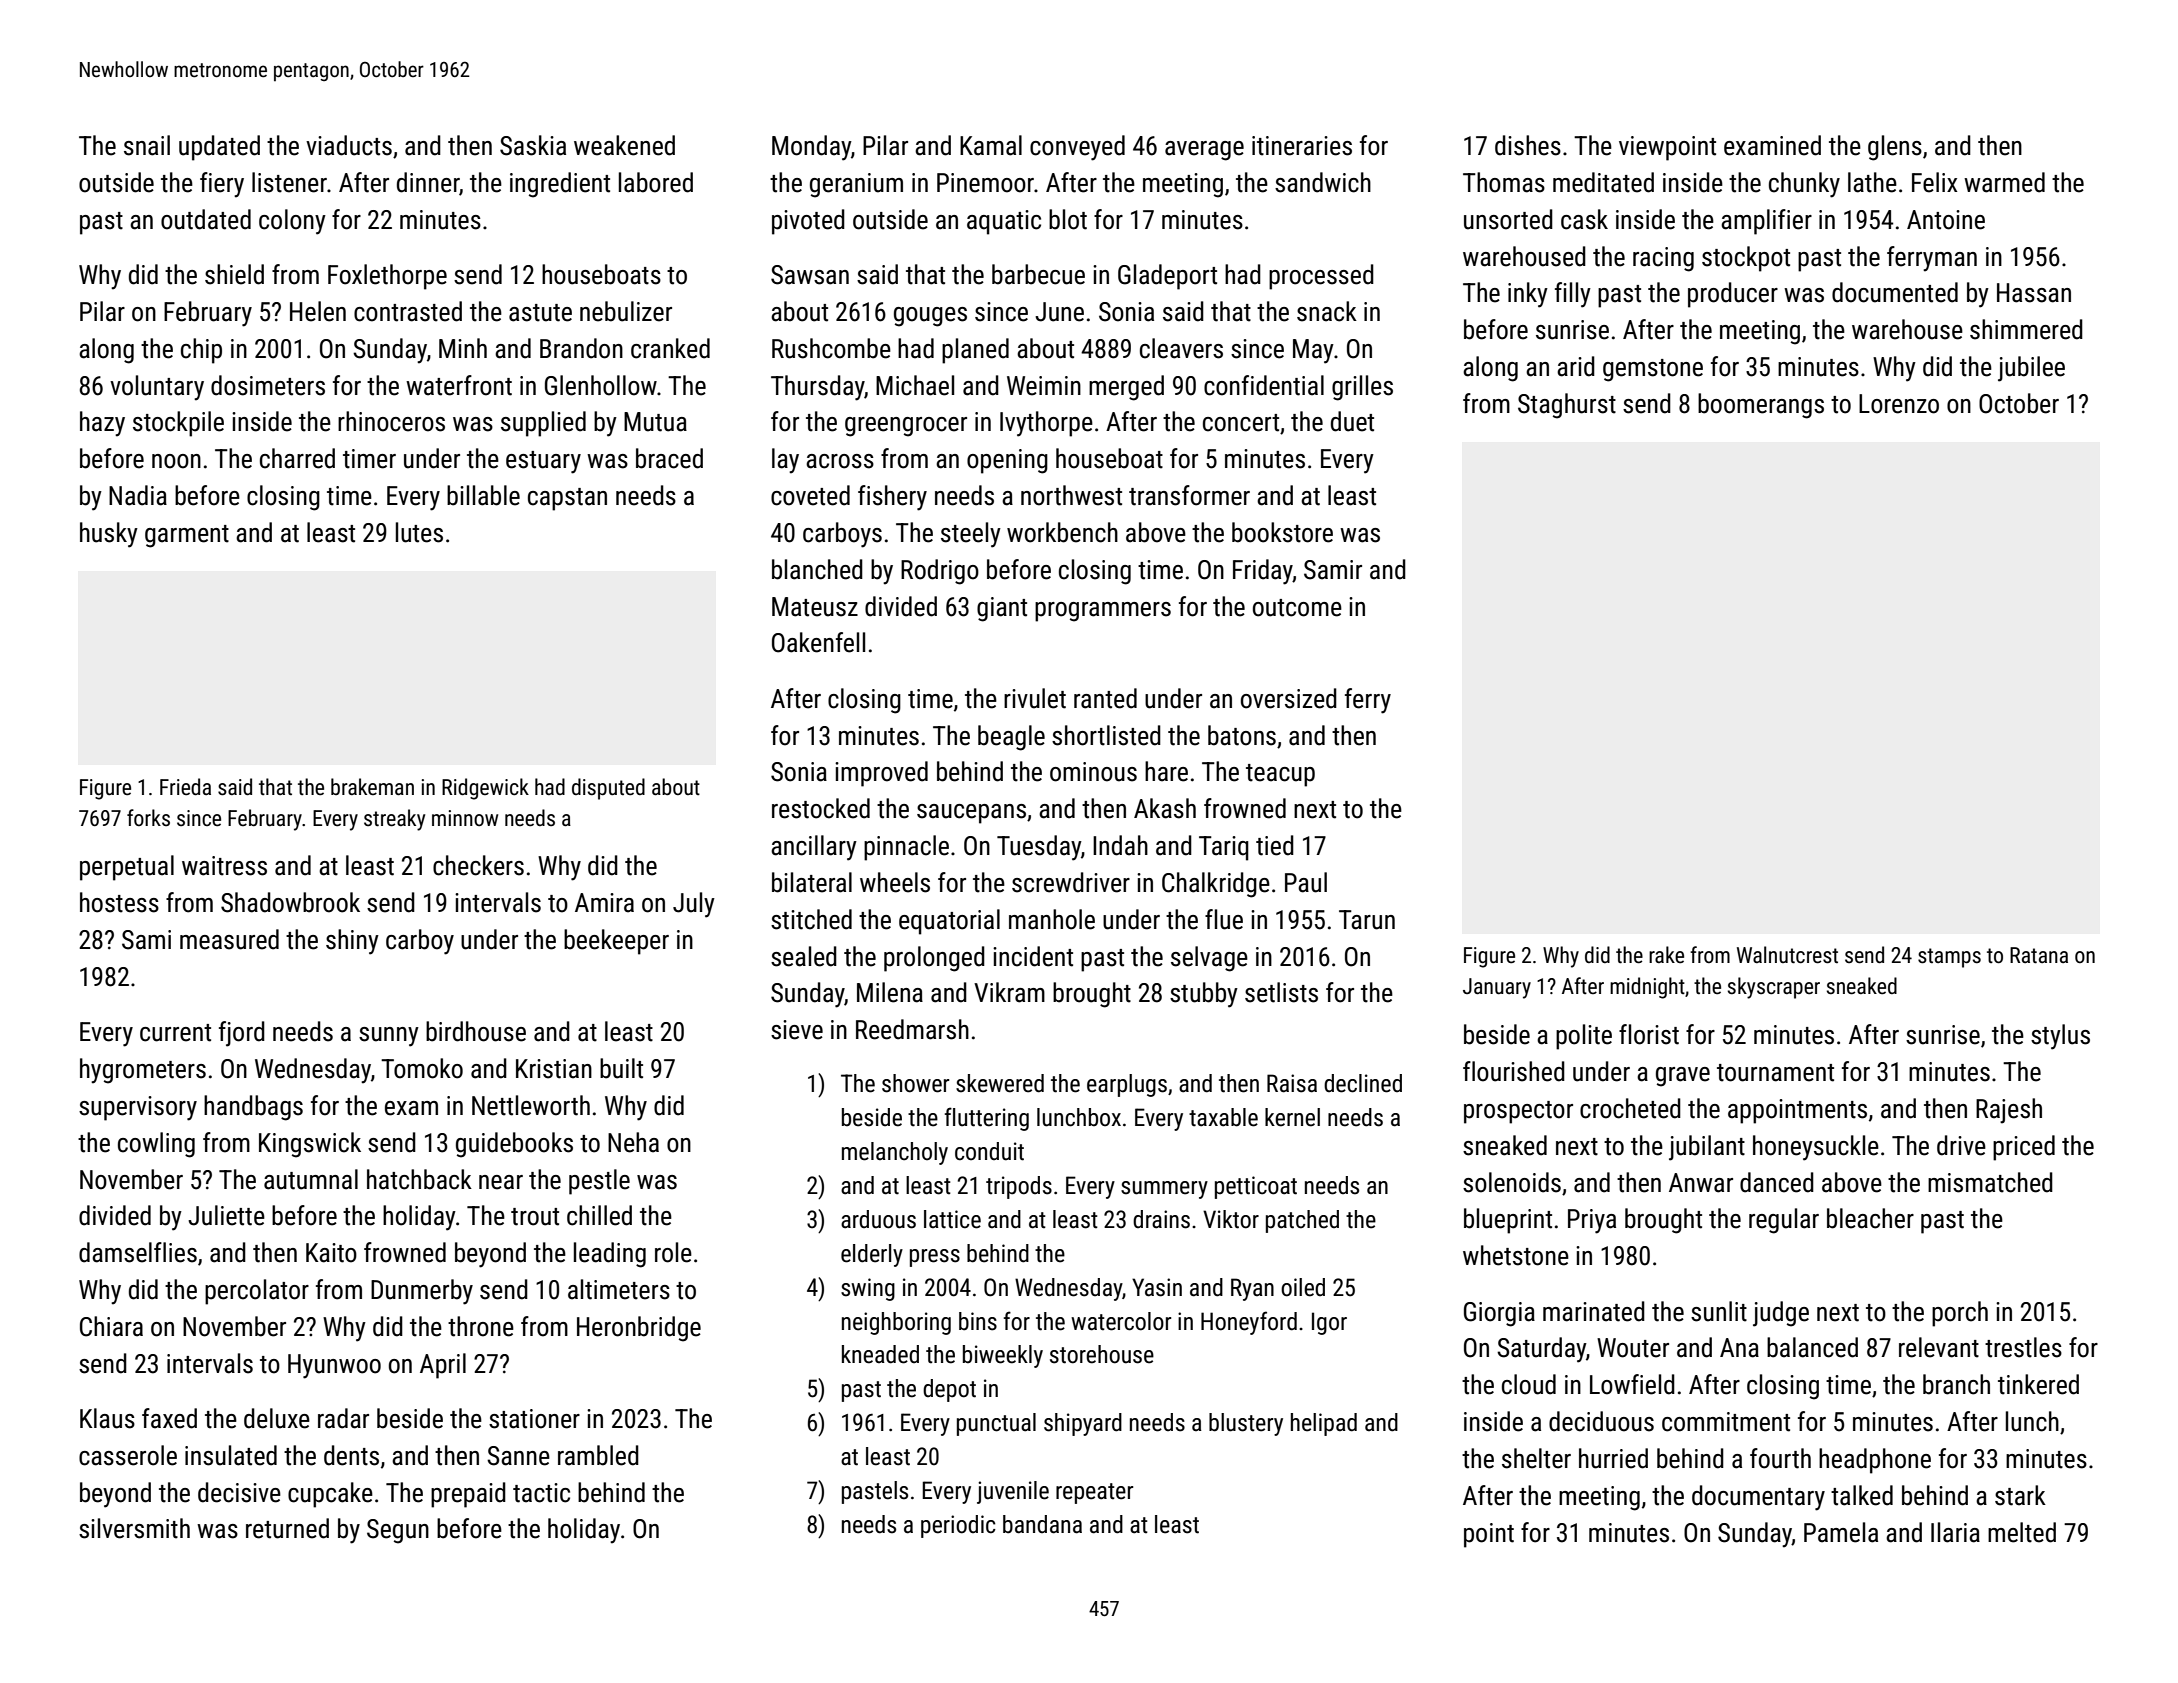 The image size is (2178, 1683). Describe the element at coordinates (481, 1326) in the page. I see `throne` at that location.
